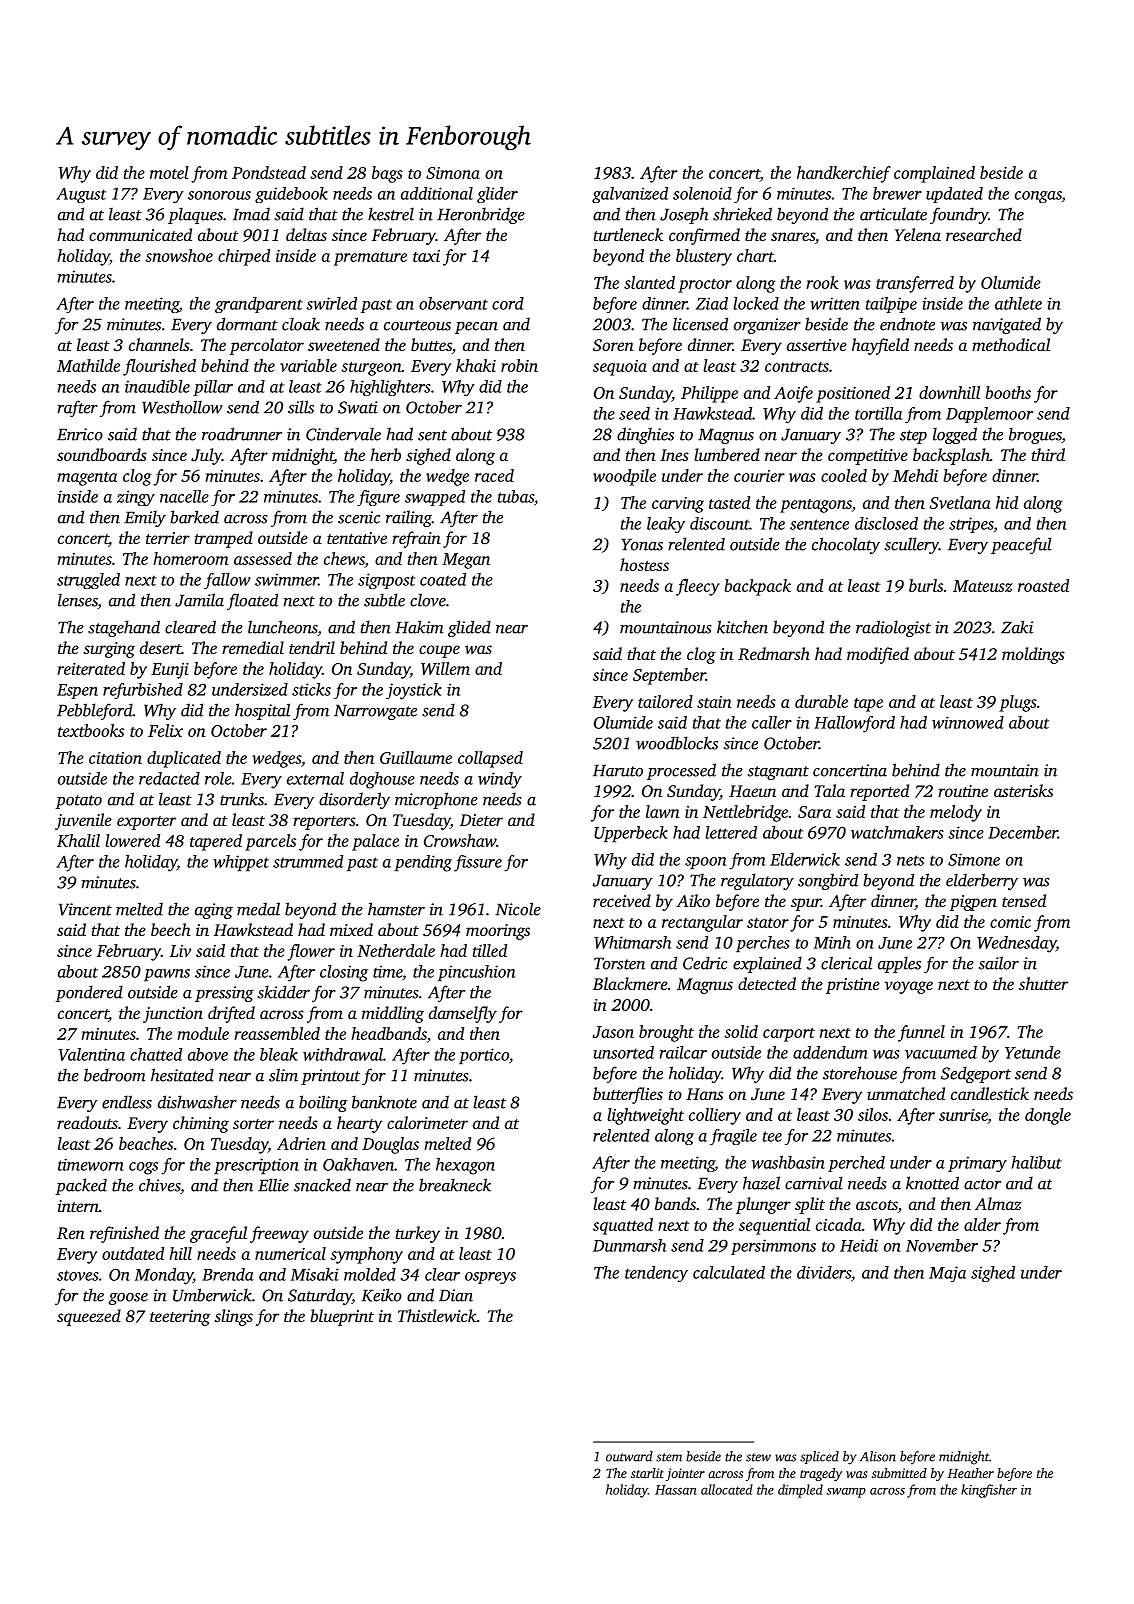 This image has height=1604, width=1134. I want to click on beaches, so click(146, 1143).
